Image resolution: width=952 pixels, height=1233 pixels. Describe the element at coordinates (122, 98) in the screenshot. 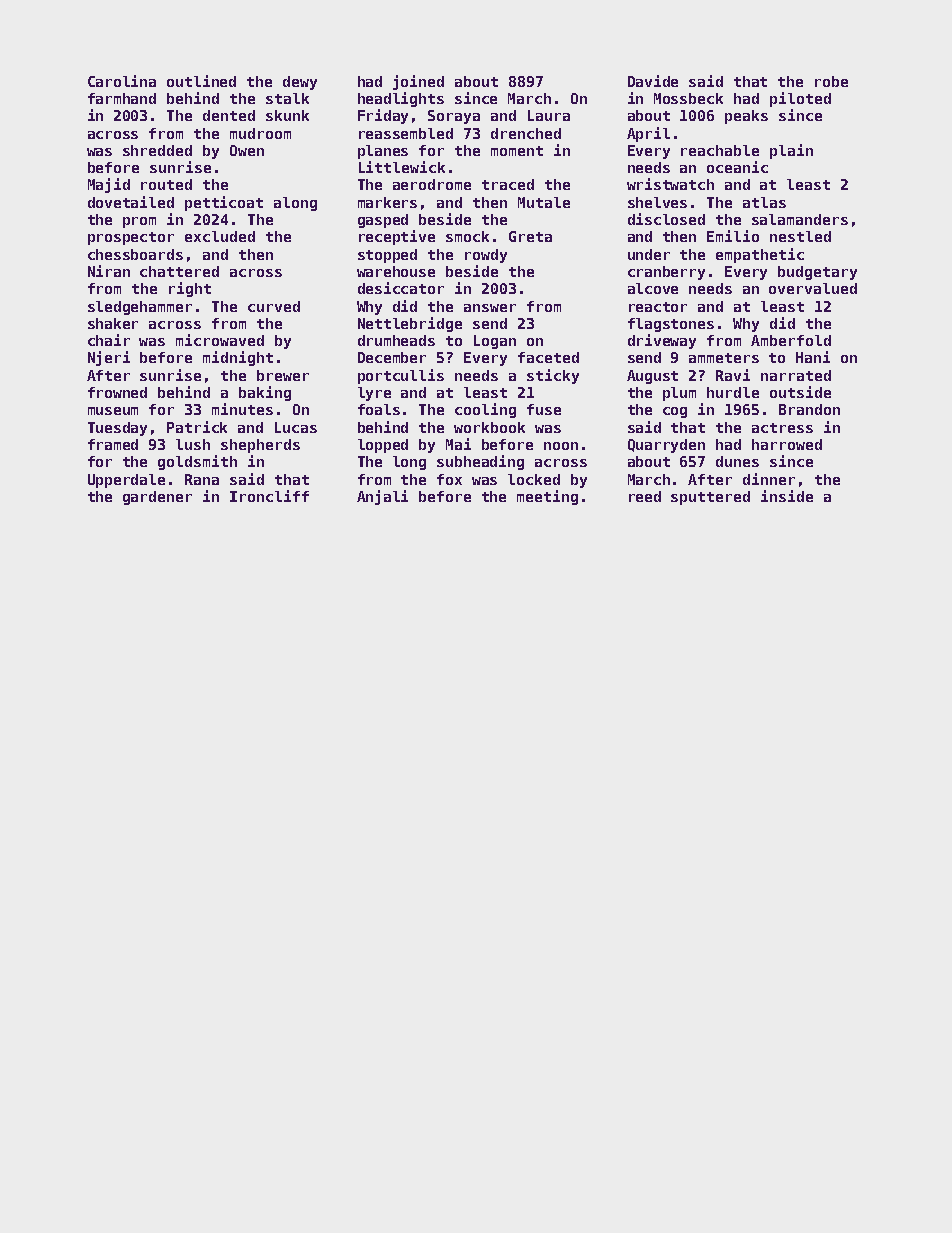

I see `farmhand` at that location.
